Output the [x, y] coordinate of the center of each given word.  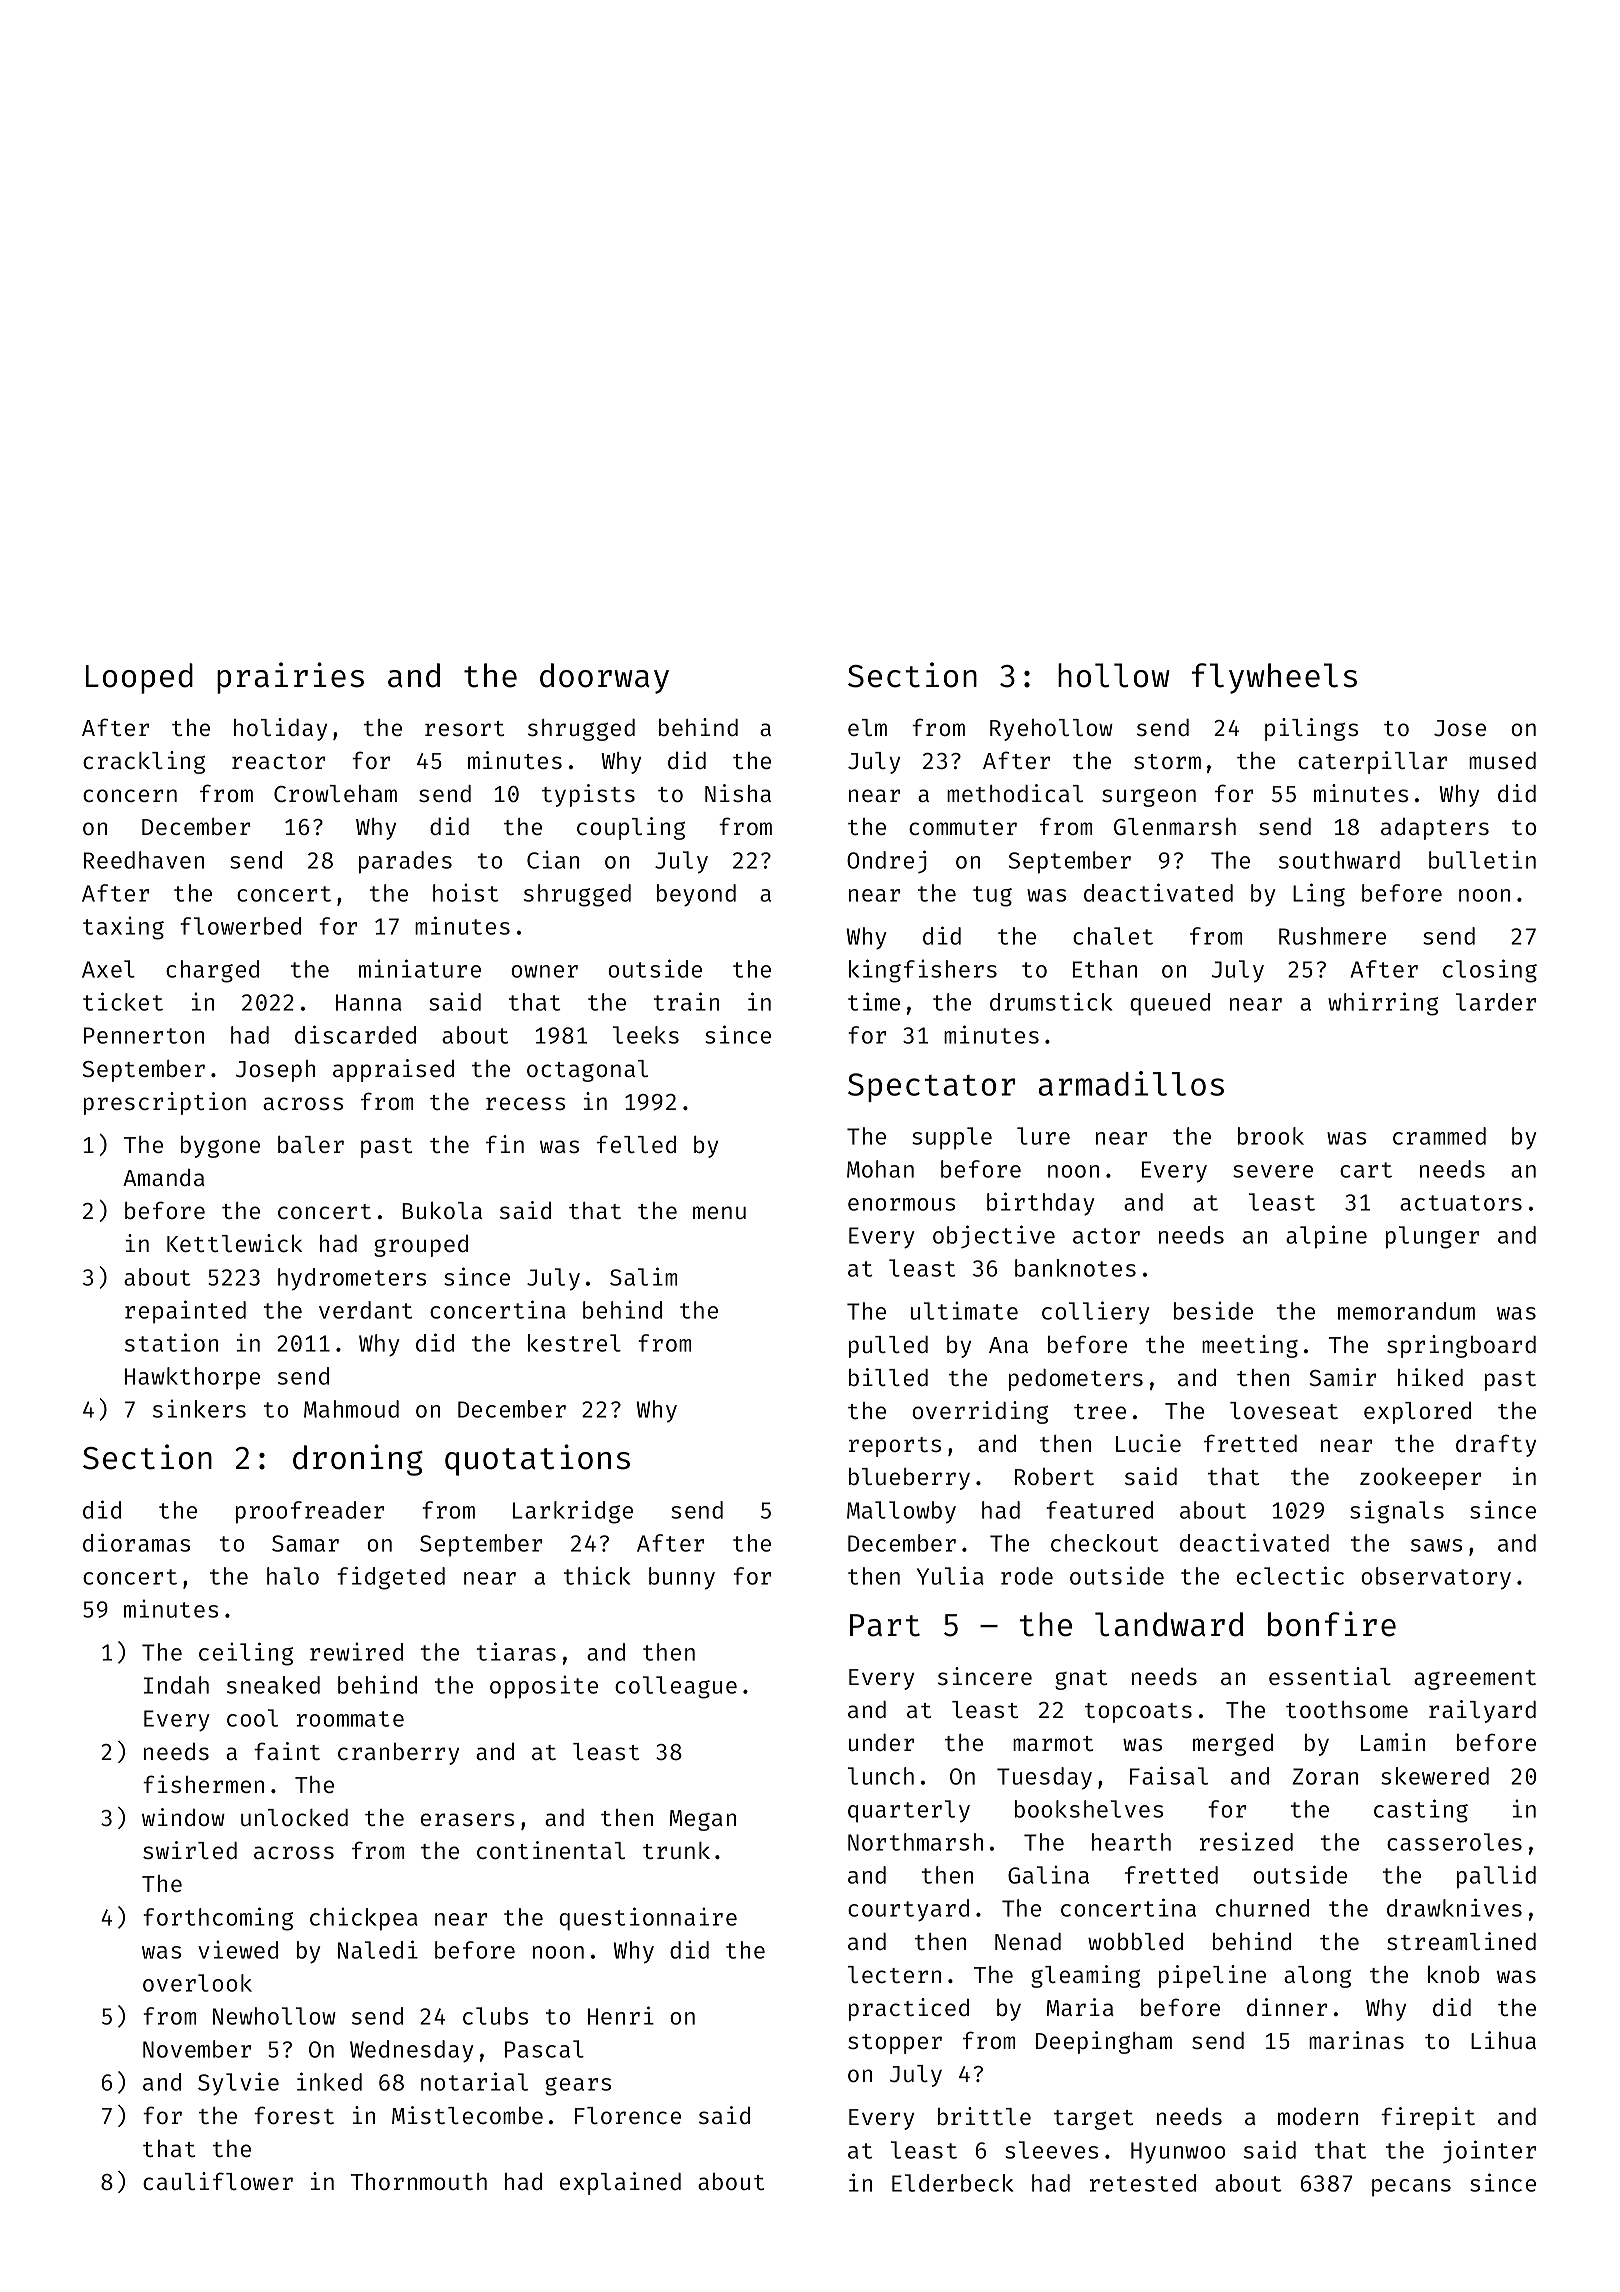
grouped [421, 1246]
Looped [139, 678]
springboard [1461, 1346]
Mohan [880, 1169]
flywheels [1274, 678]
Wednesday [411, 2051]
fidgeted [391, 1578]
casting [1421, 1811]
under [881, 1742]
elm [867, 727]
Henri [621, 2015]
